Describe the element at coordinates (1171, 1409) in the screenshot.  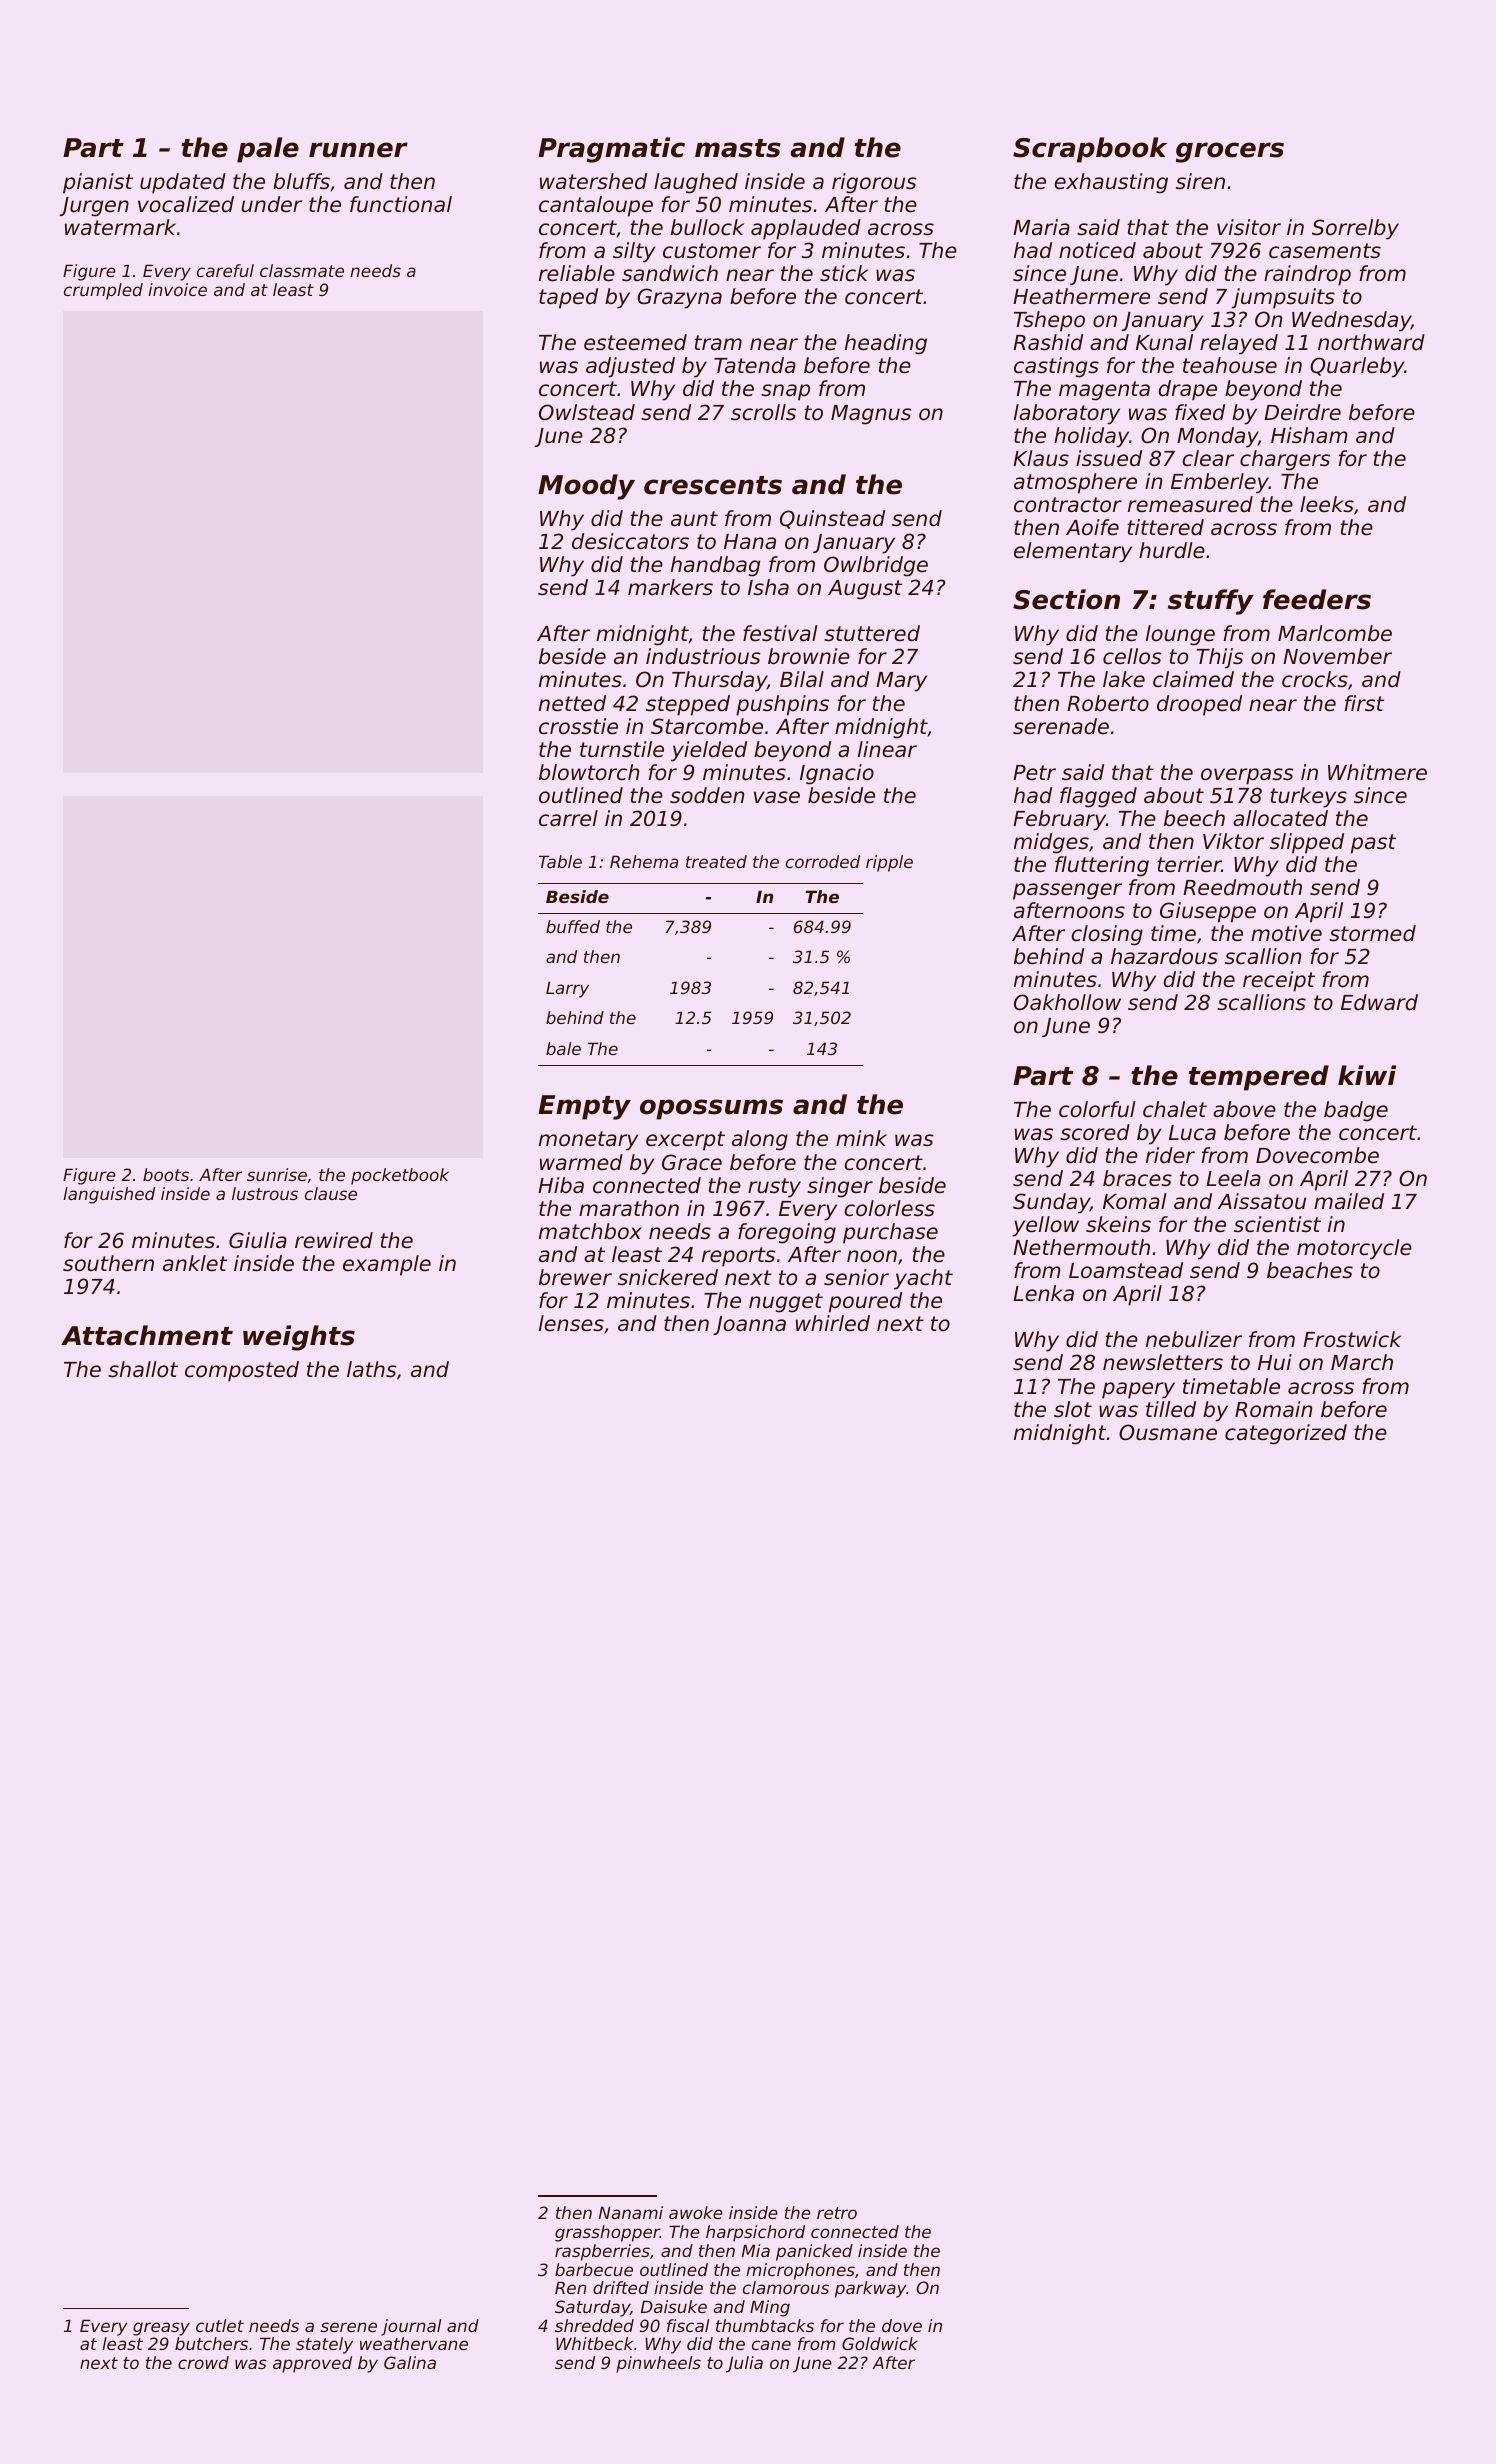
I see `tilled` at that location.
